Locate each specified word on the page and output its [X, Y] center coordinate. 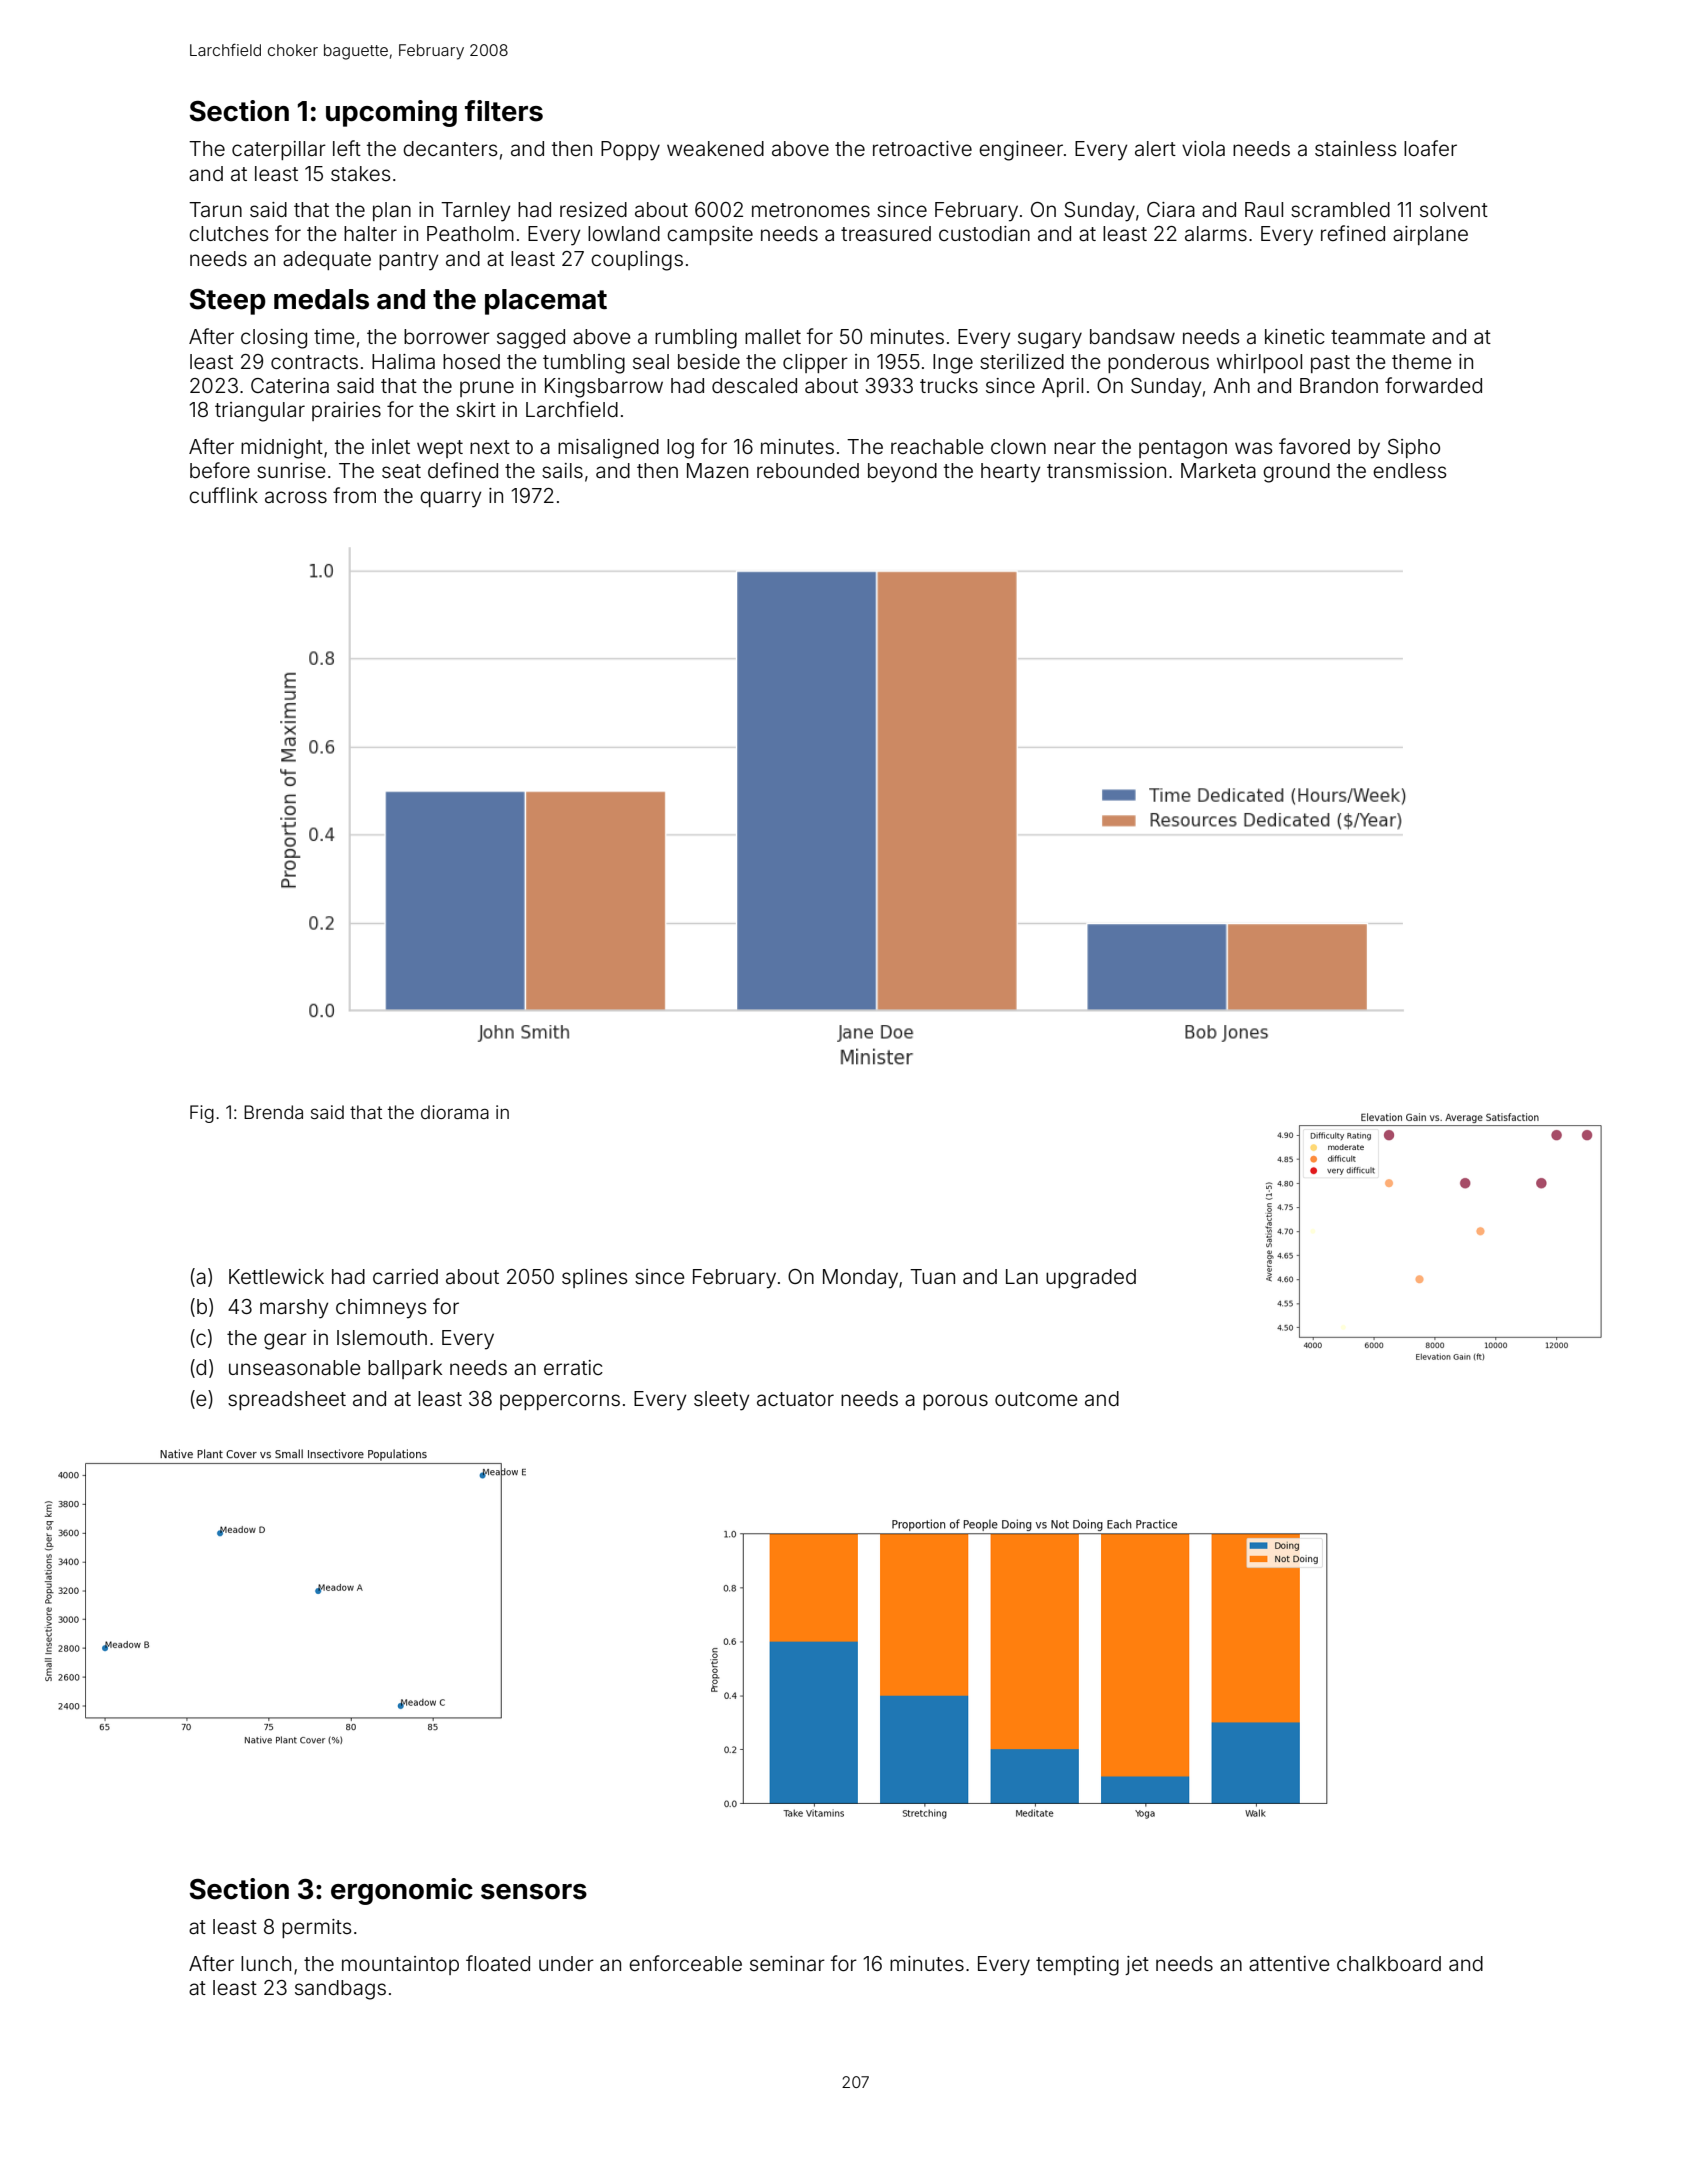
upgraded [1091, 1279]
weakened [715, 148]
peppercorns [560, 1402]
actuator [795, 1399]
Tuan [932, 1276]
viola [1203, 148]
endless [1409, 470]
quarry [450, 499]
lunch [266, 1963]
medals [321, 299]
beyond [902, 473]
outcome [1036, 1399]
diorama [455, 1112]
